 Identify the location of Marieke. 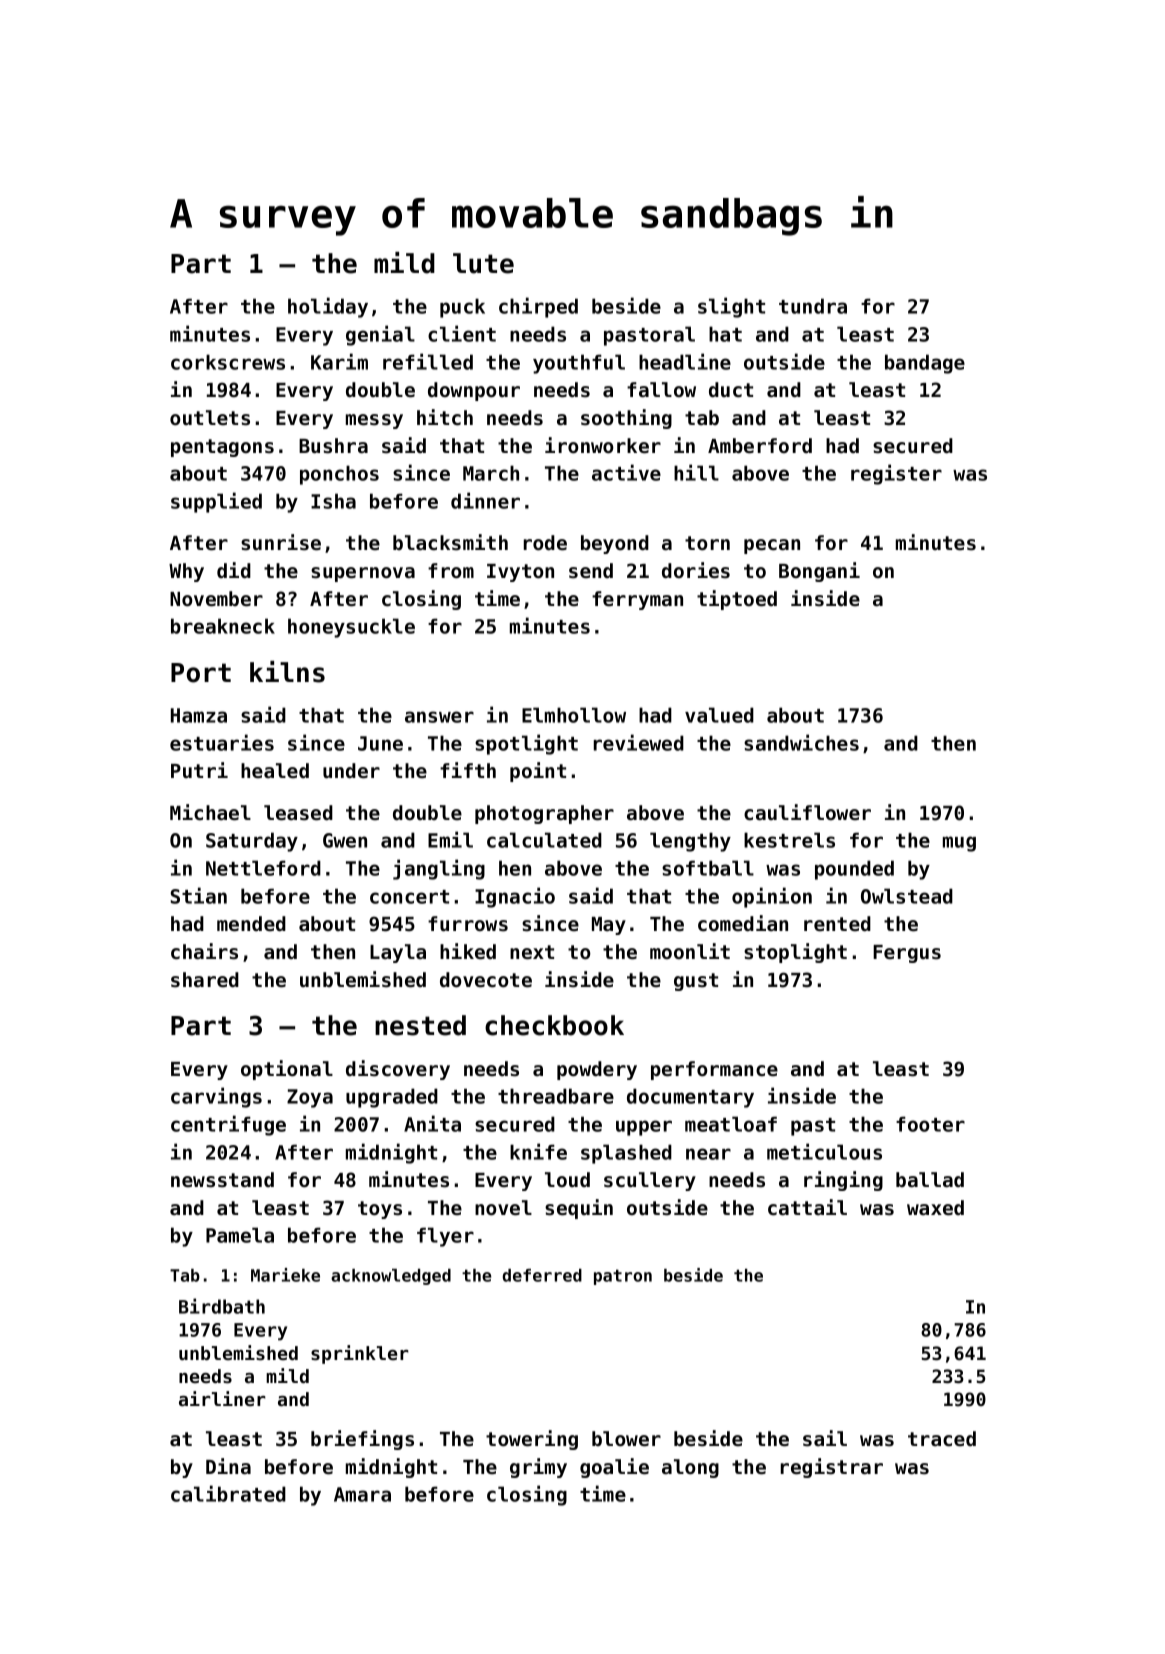
(285, 1275).
